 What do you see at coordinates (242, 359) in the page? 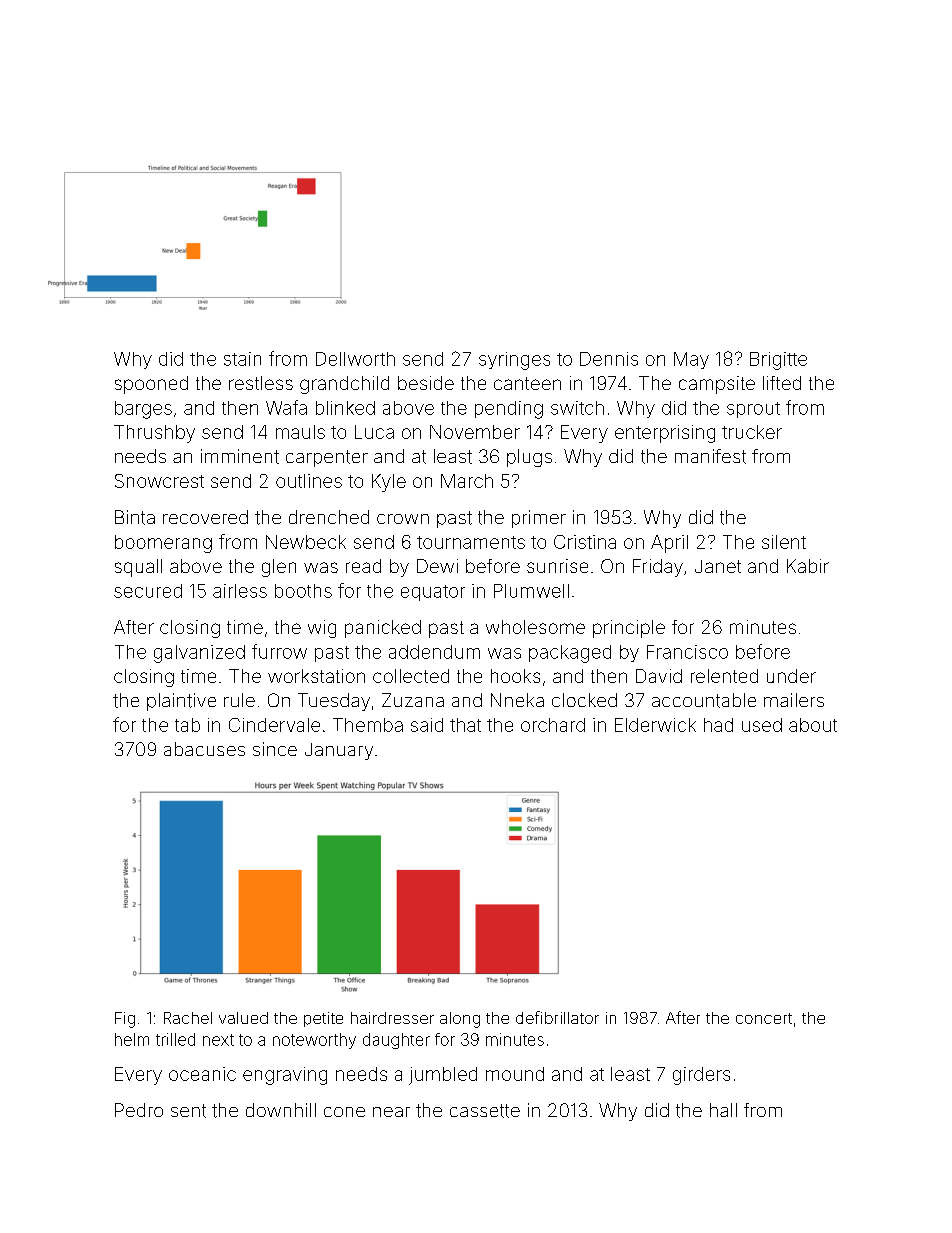
I see `stain` at bounding box center [242, 359].
